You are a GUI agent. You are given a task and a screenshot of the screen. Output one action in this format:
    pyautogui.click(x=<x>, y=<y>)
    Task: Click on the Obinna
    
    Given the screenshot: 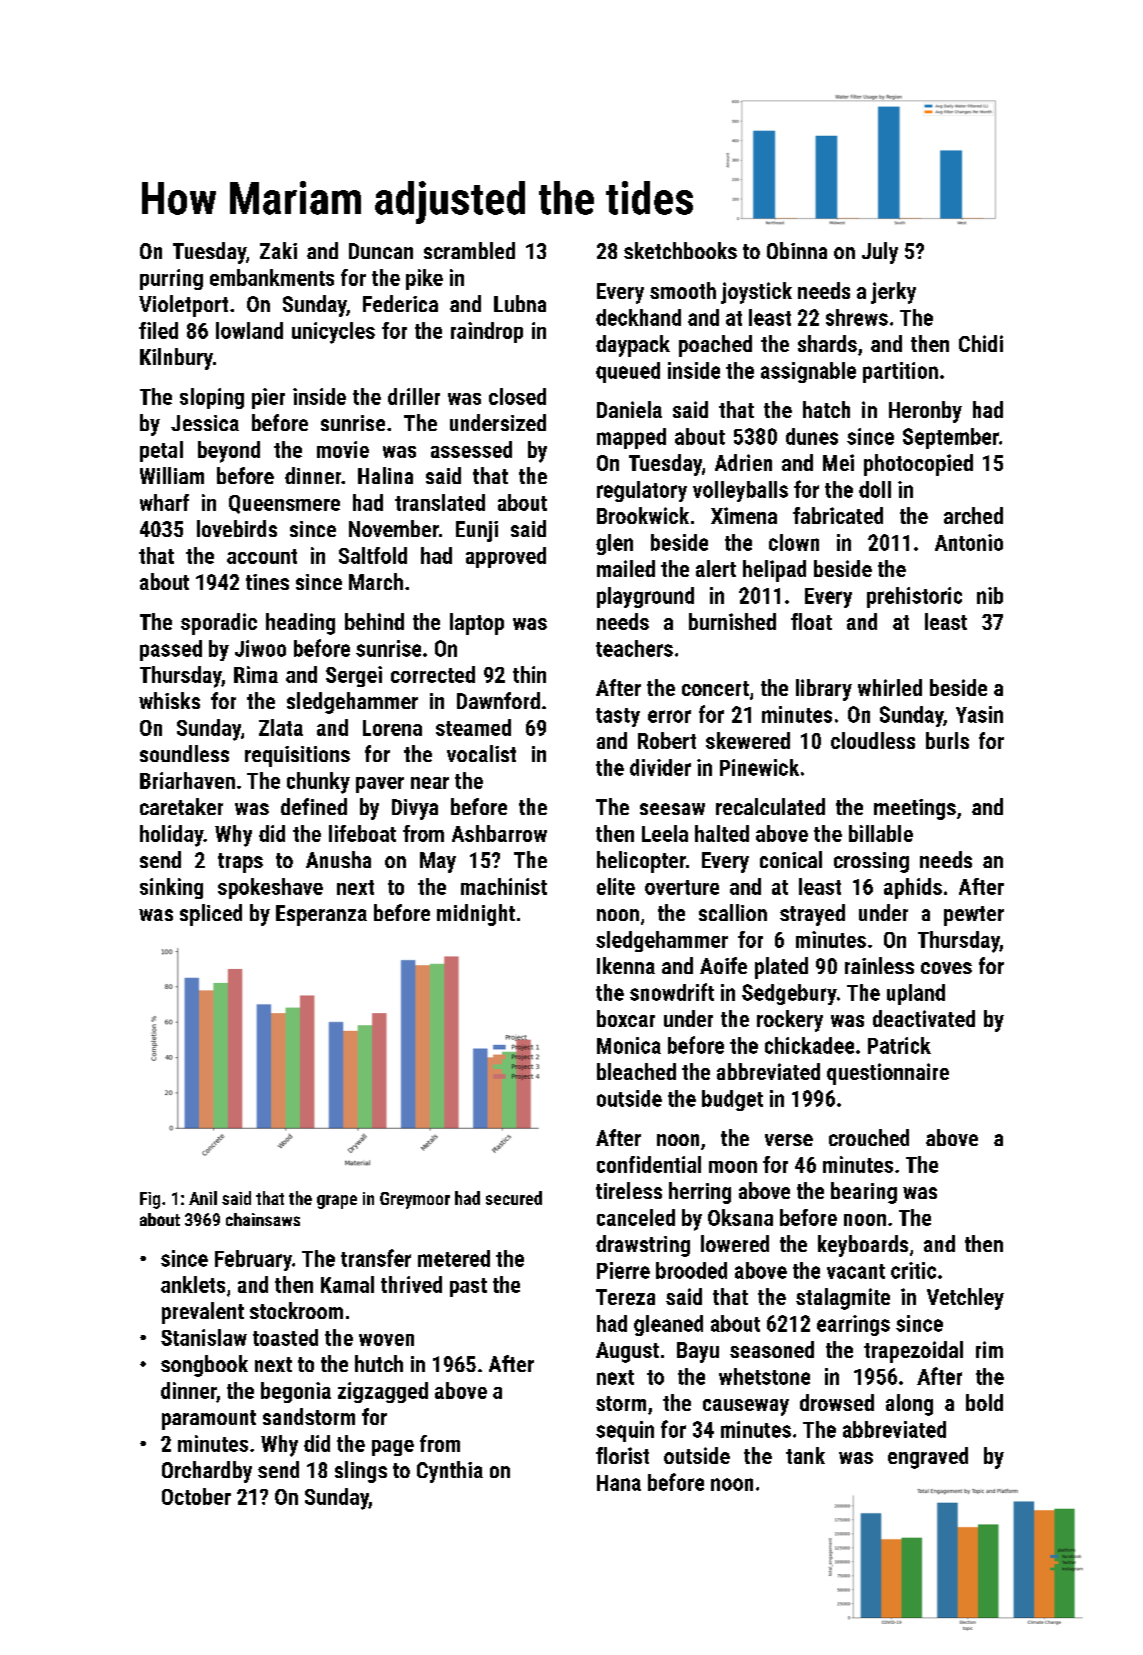 What is the action you would take?
    pyautogui.click(x=797, y=250)
